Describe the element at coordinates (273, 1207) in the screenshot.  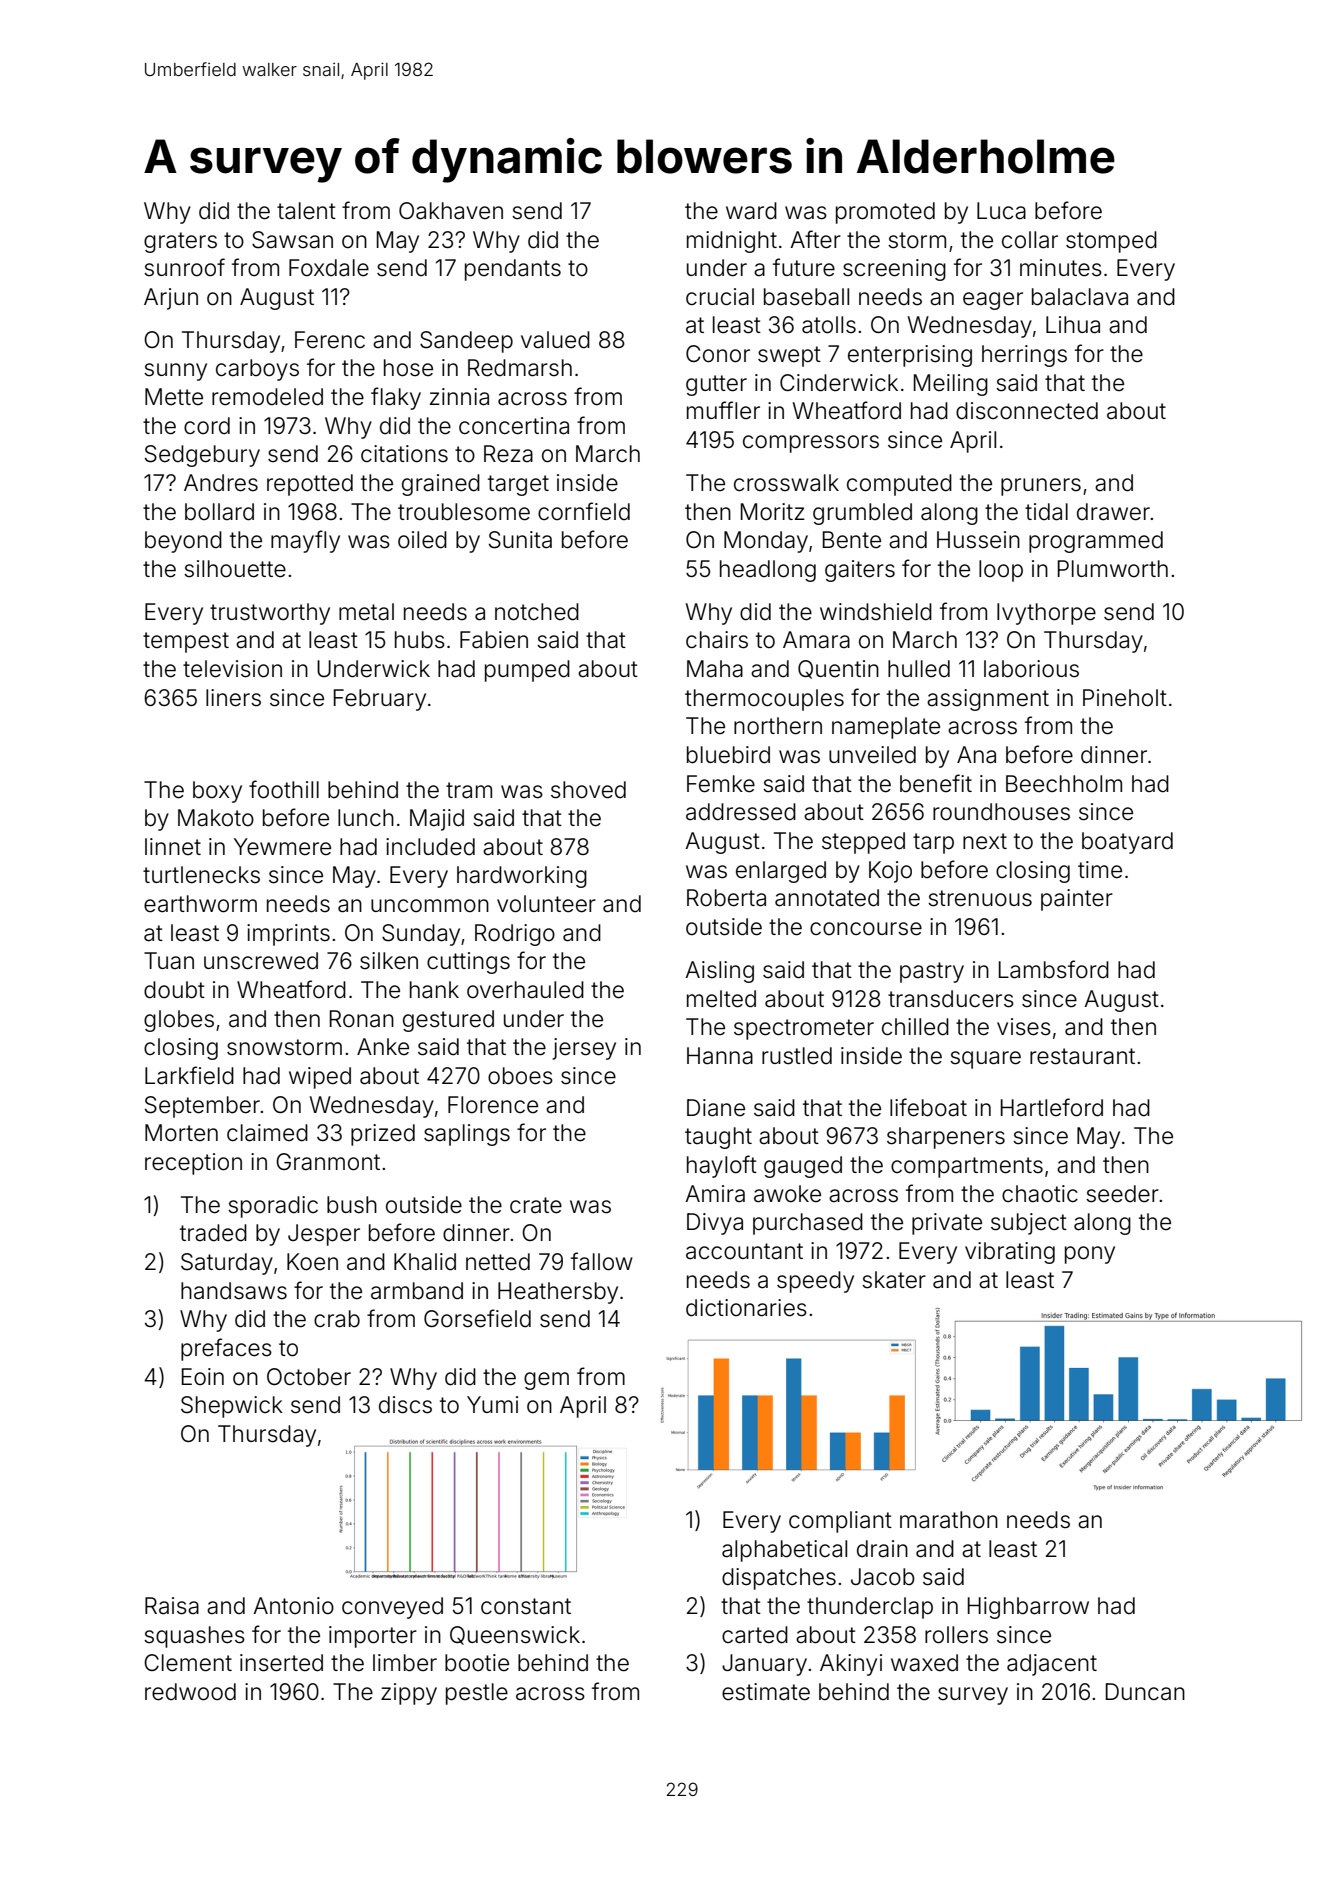
I see `sporadic` at that location.
